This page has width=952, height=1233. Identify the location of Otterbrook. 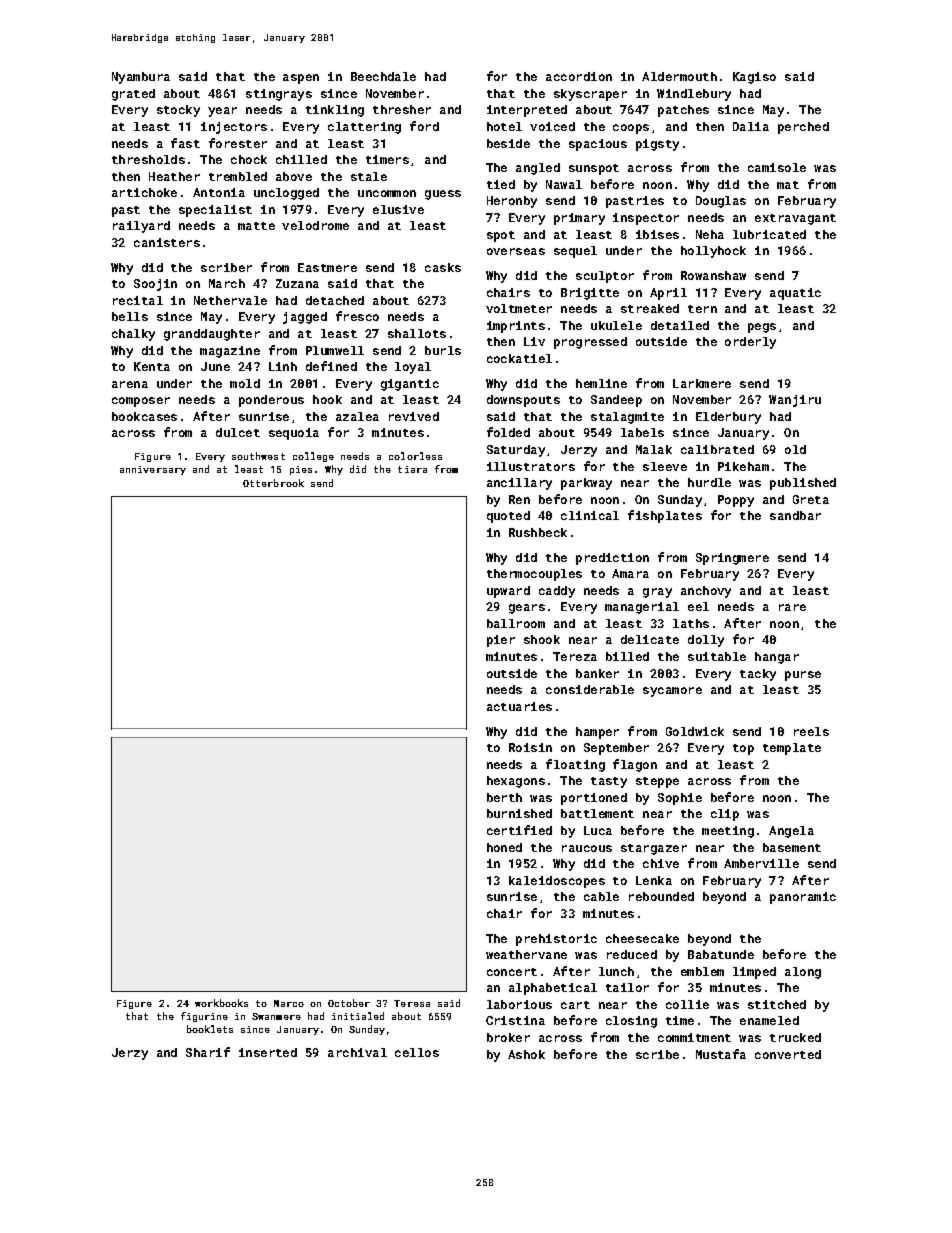
(273, 483).
